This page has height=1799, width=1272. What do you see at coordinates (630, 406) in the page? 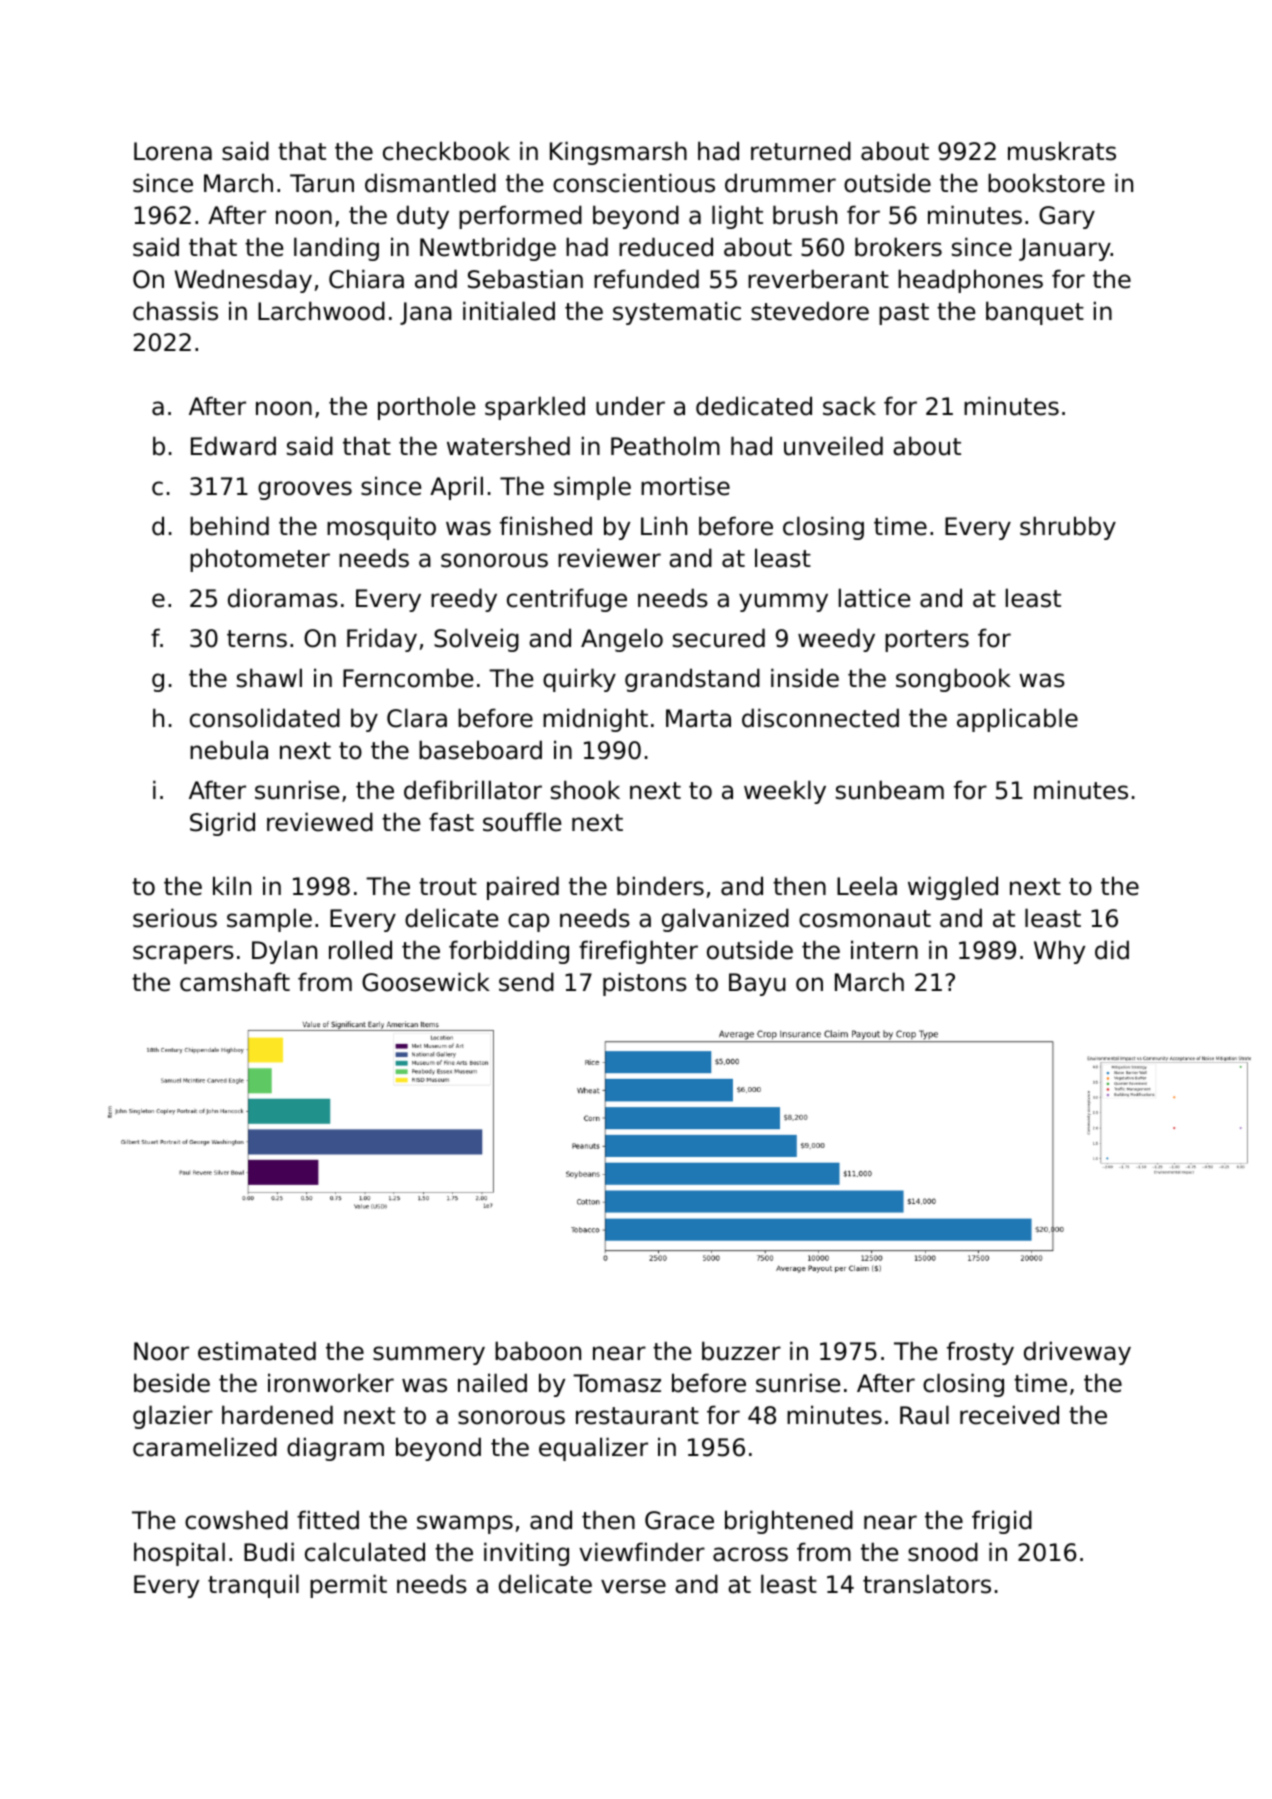
I see `under` at bounding box center [630, 406].
